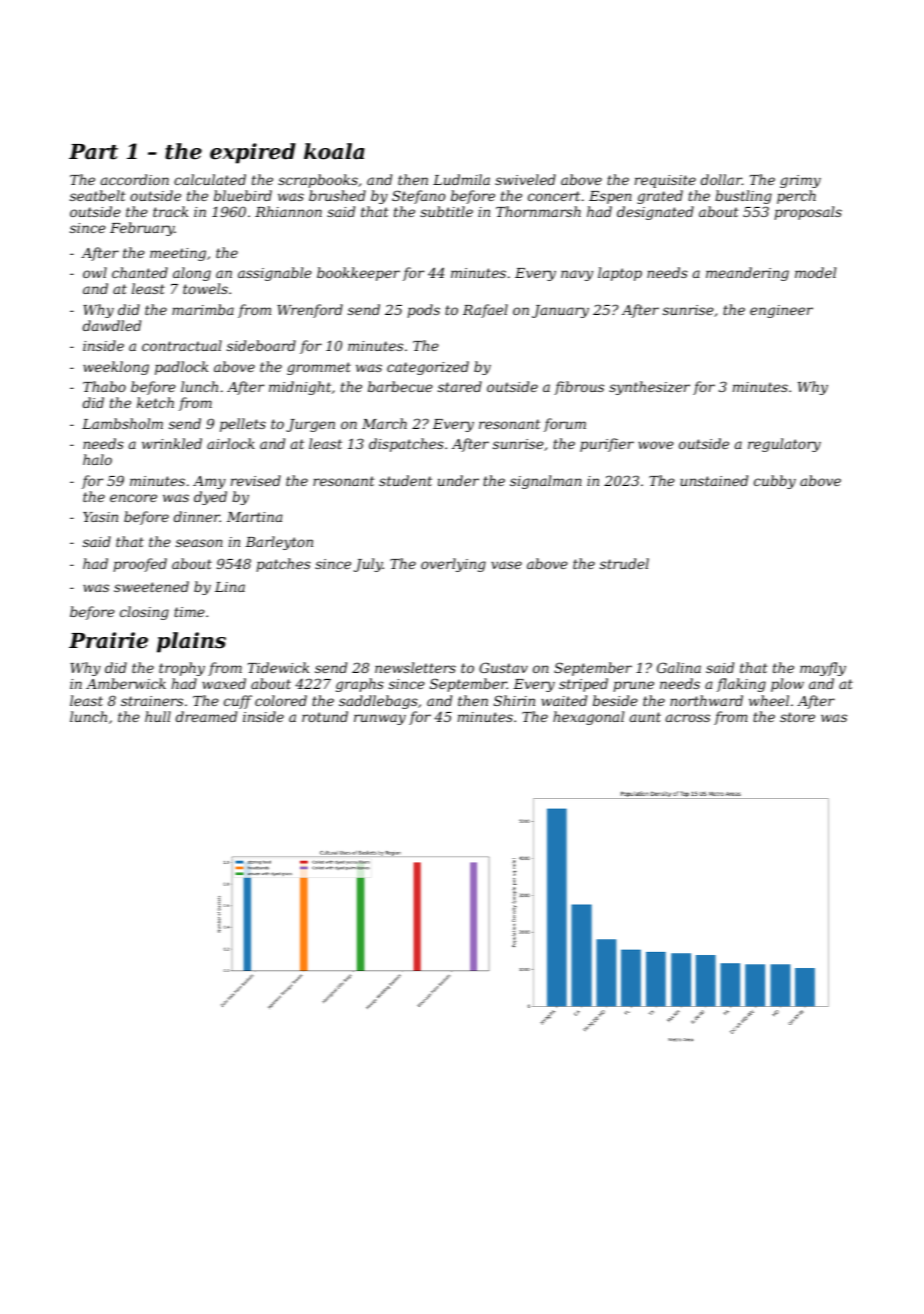 The image size is (924, 1314). Describe the element at coordinates (189, 612) in the screenshot. I see `time` at that location.
